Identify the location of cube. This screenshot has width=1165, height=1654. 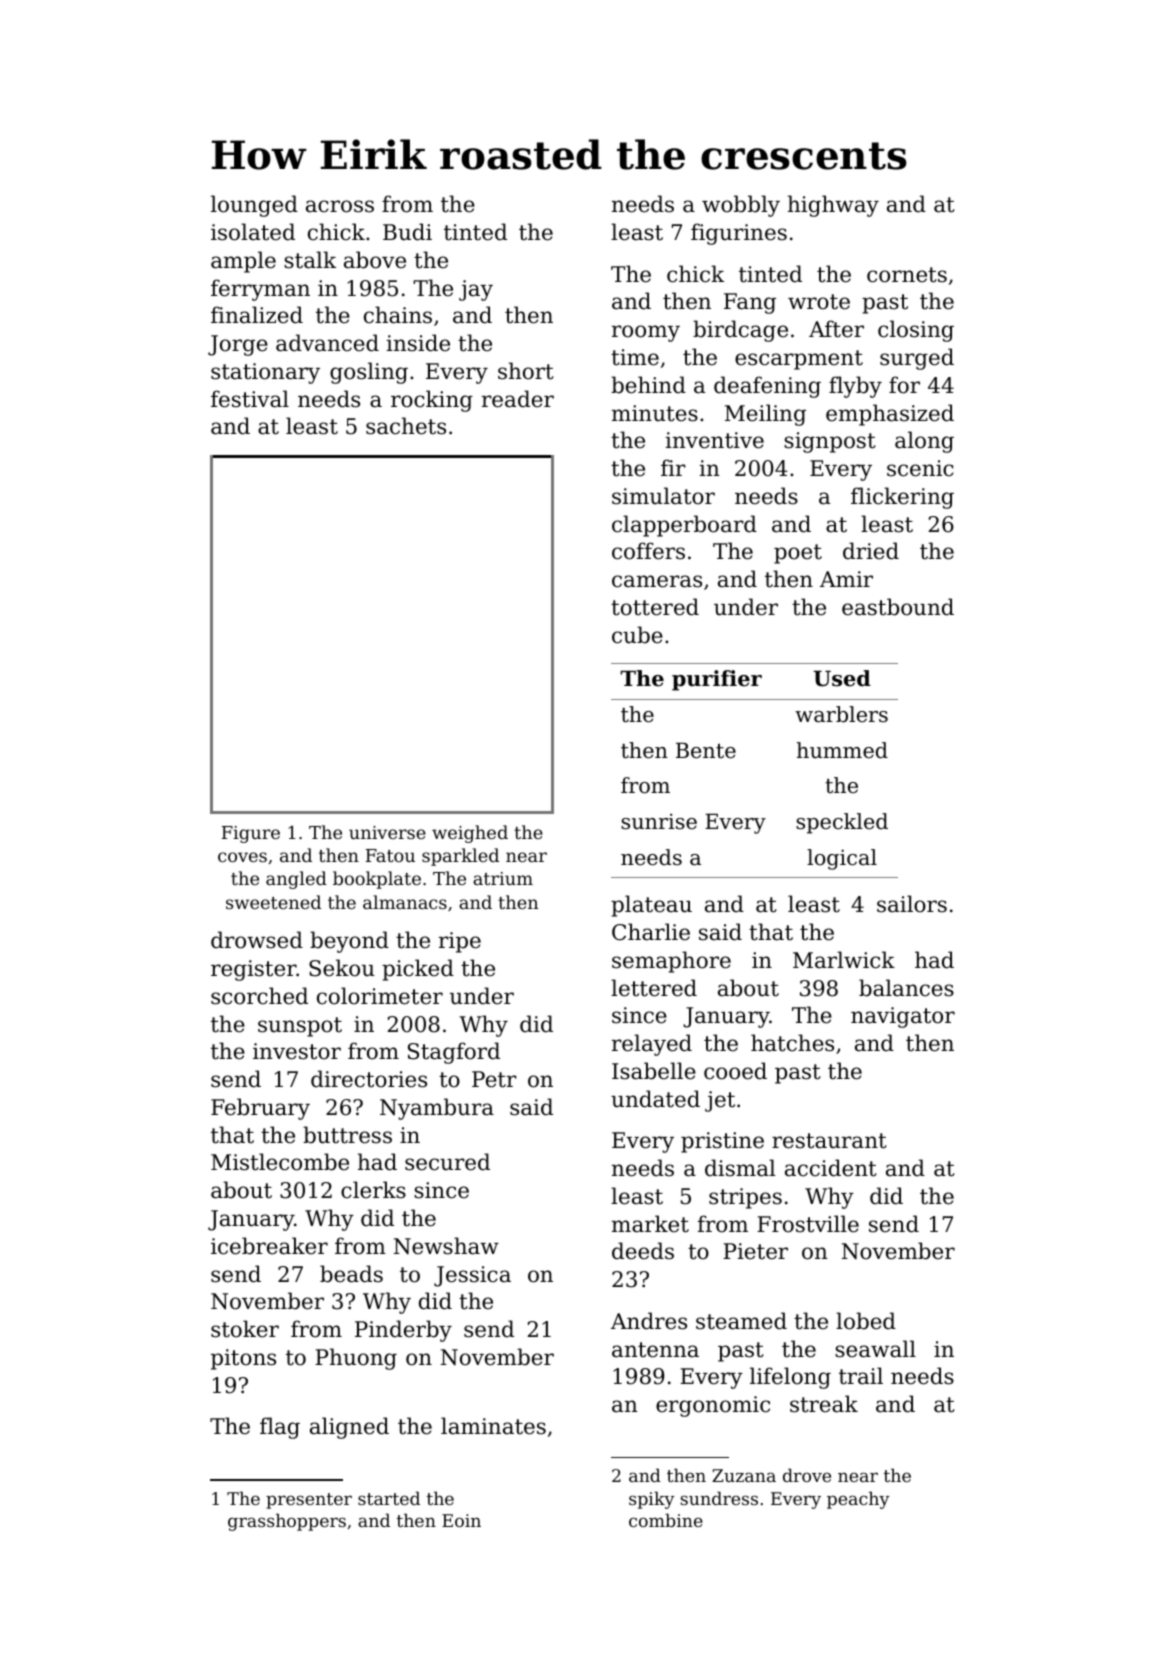
(637, 635).
